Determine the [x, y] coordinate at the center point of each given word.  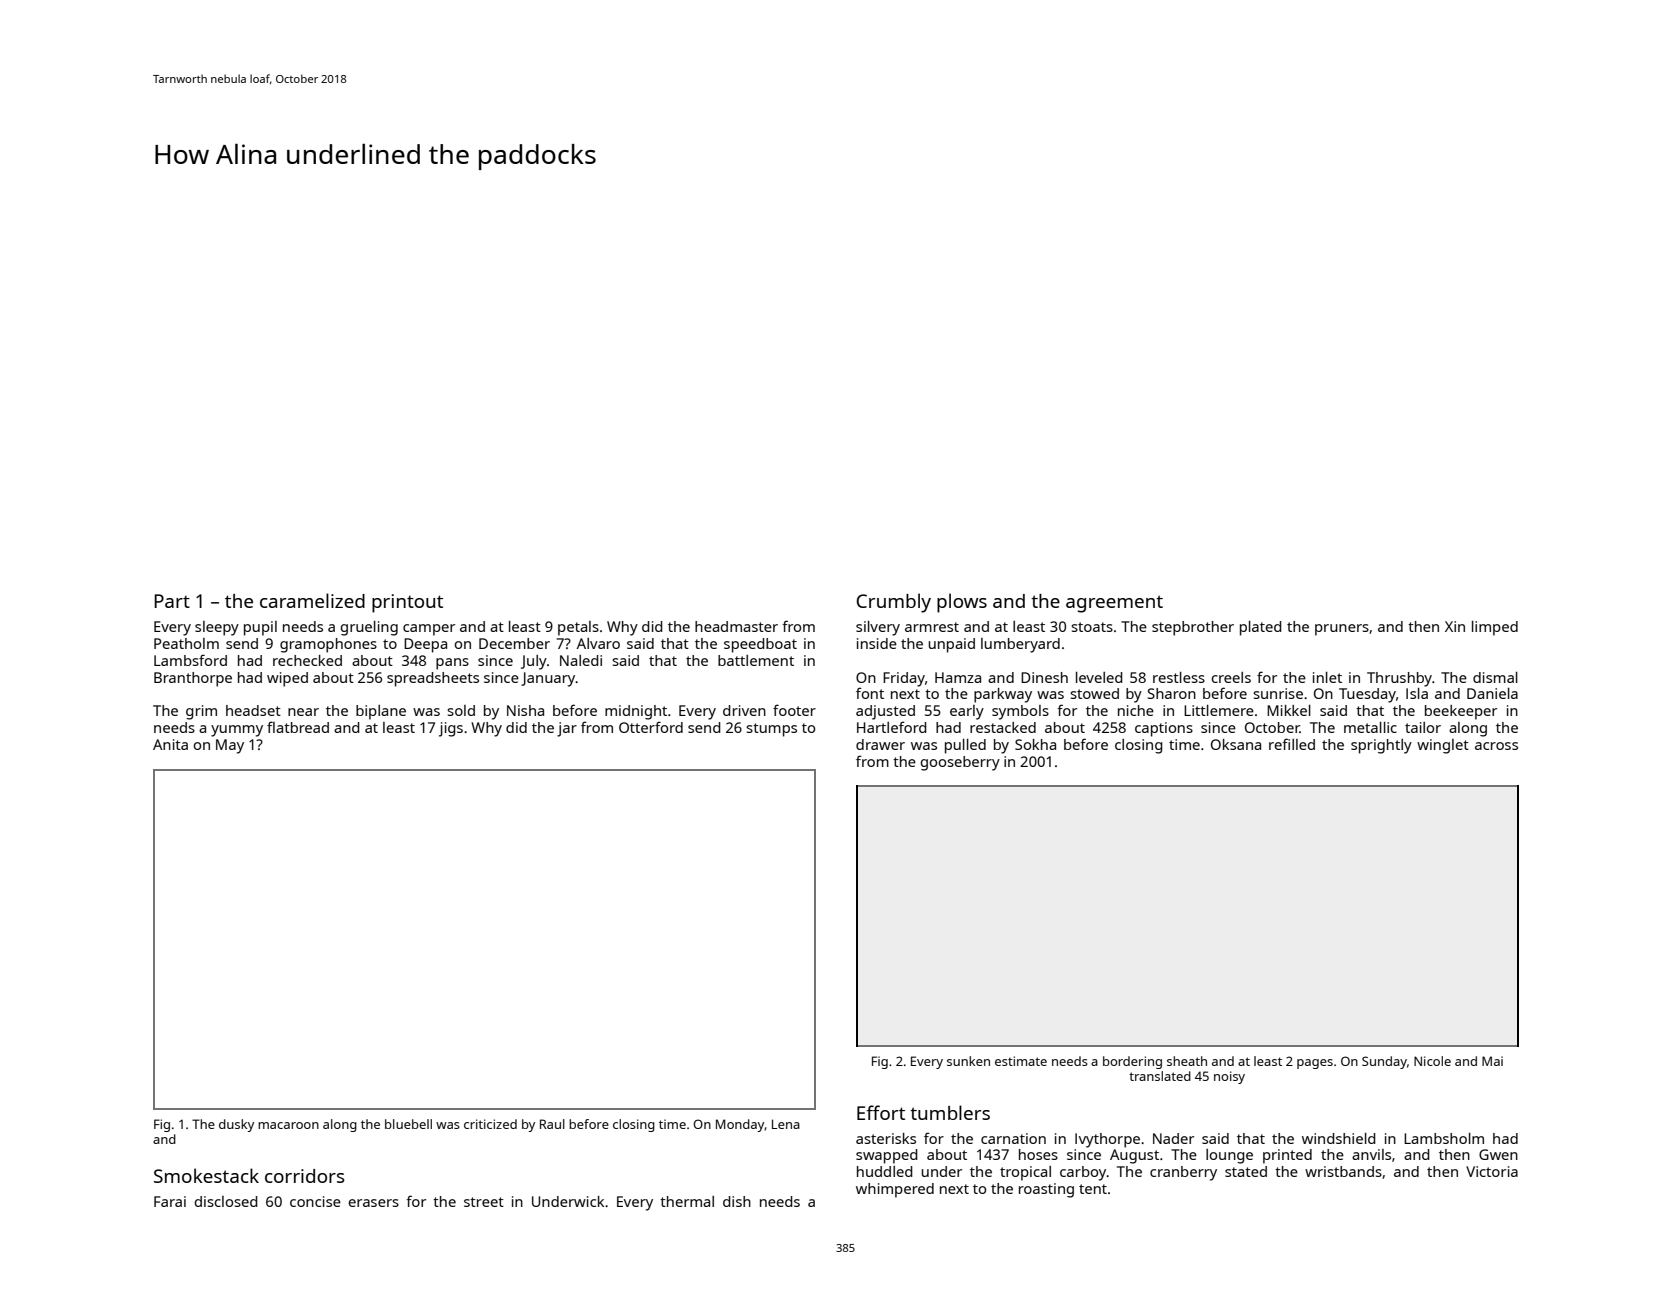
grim [201, 712]
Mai [1492, 1061]
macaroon [288, 1125]
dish [737, 1201]
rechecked [307, 660]
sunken [968, 1061]
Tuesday [1367, 695]
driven [744, 710]
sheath [1187, 1061]
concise [315, 1201]
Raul [552, 1124]
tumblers [950, 1112]
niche [1136, 710]
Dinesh [1044, 677]
